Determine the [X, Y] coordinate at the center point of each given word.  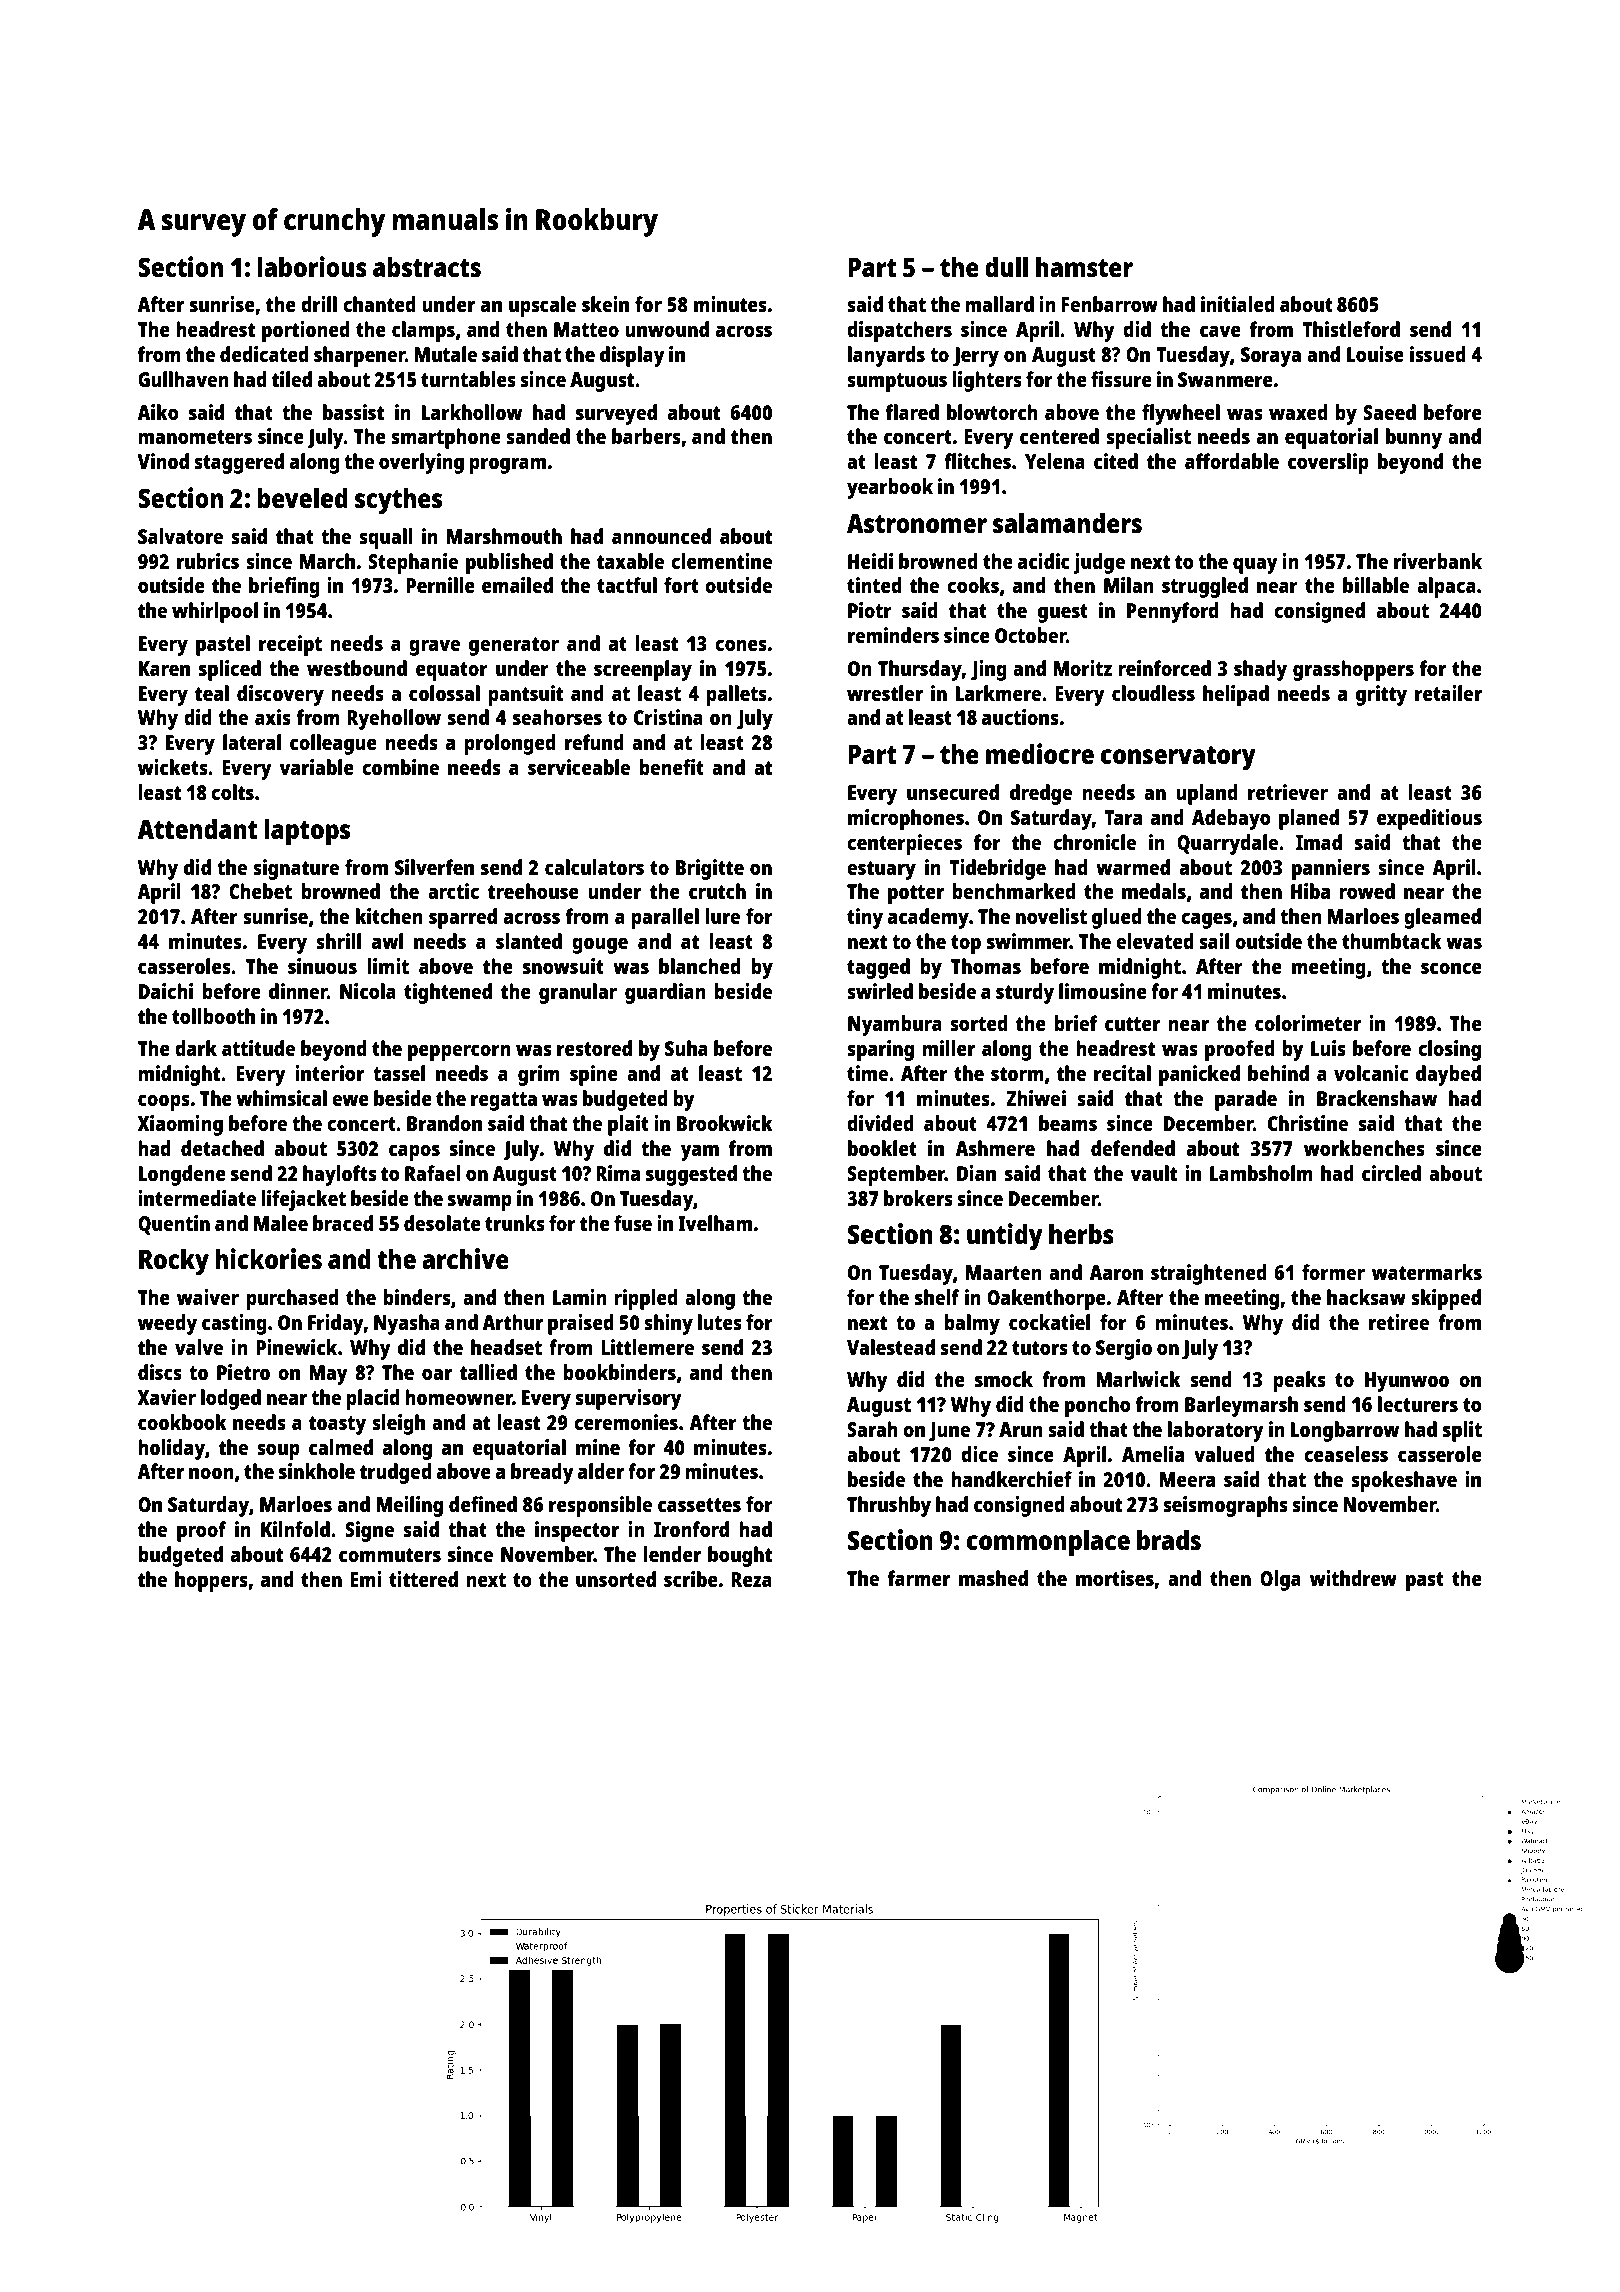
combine [400, 767]
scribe [691, 1579]
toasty [337, 1425]
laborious [312, 266]
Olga [1280, 1580]
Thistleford [1351, 329]
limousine [1103, 991]
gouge [600, 945]
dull [1006, 266]
